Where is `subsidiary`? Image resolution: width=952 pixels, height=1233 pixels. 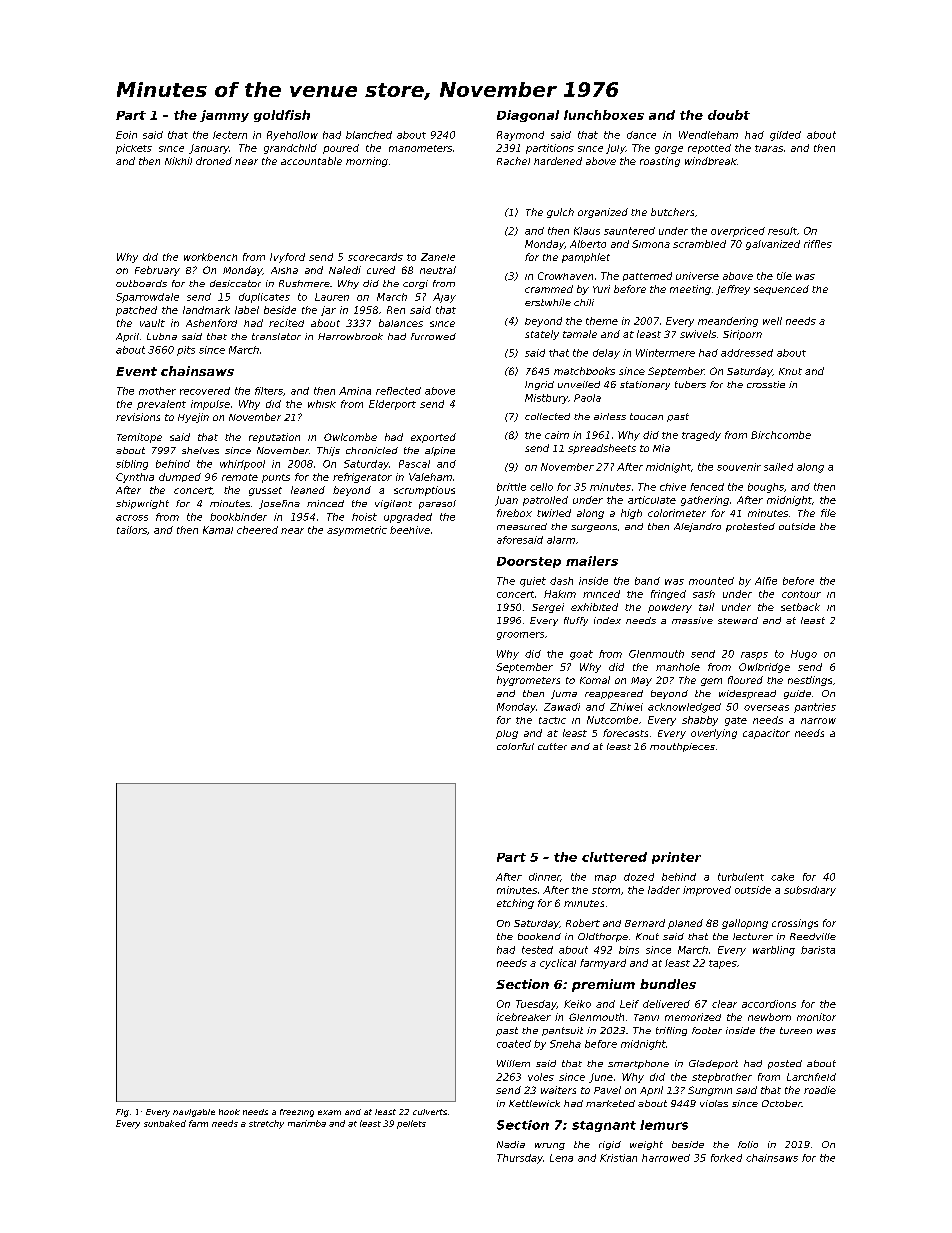
subsidiary is located at coordinates (810, 891).
